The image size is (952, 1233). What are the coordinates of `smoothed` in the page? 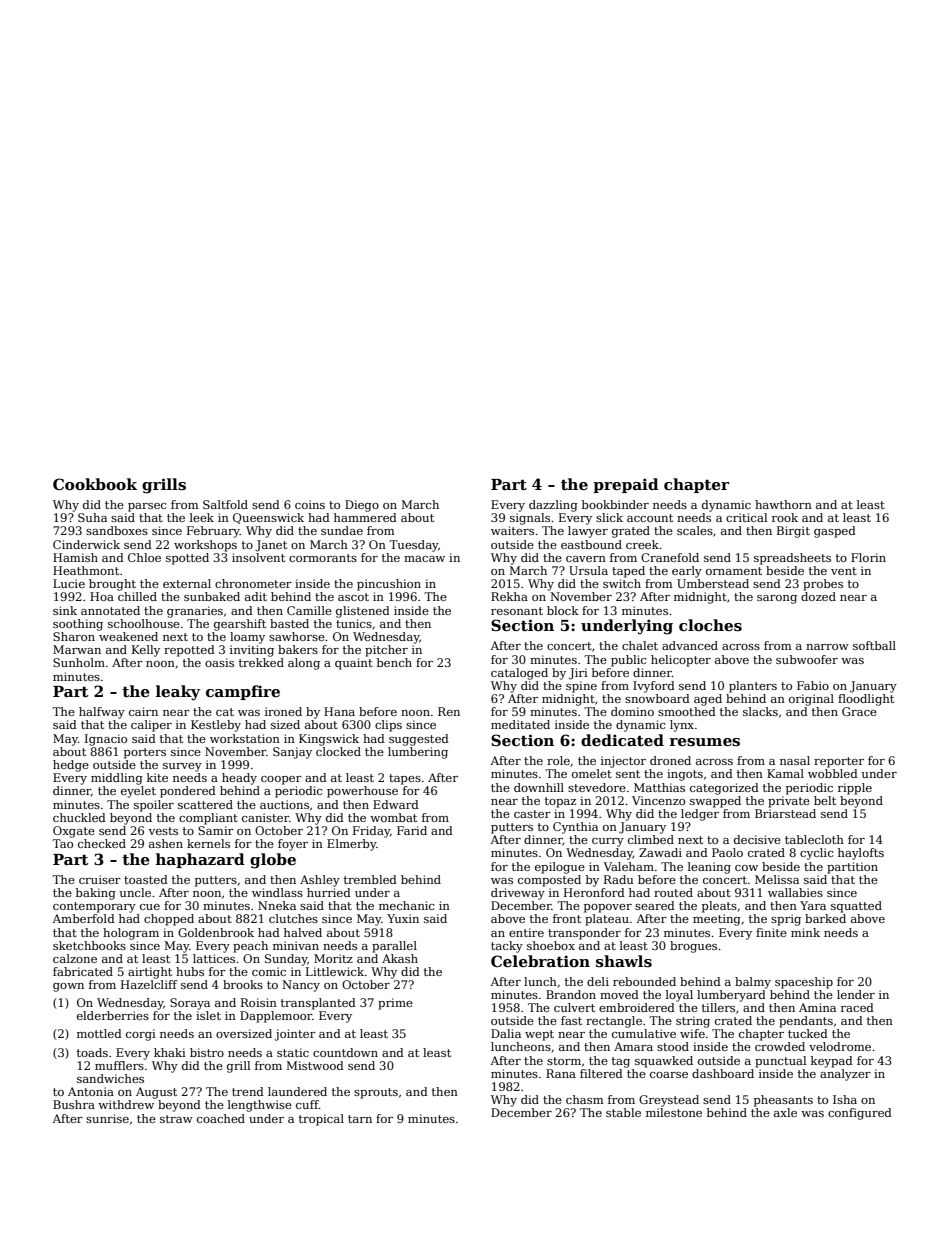 It's located at (687, 711).
